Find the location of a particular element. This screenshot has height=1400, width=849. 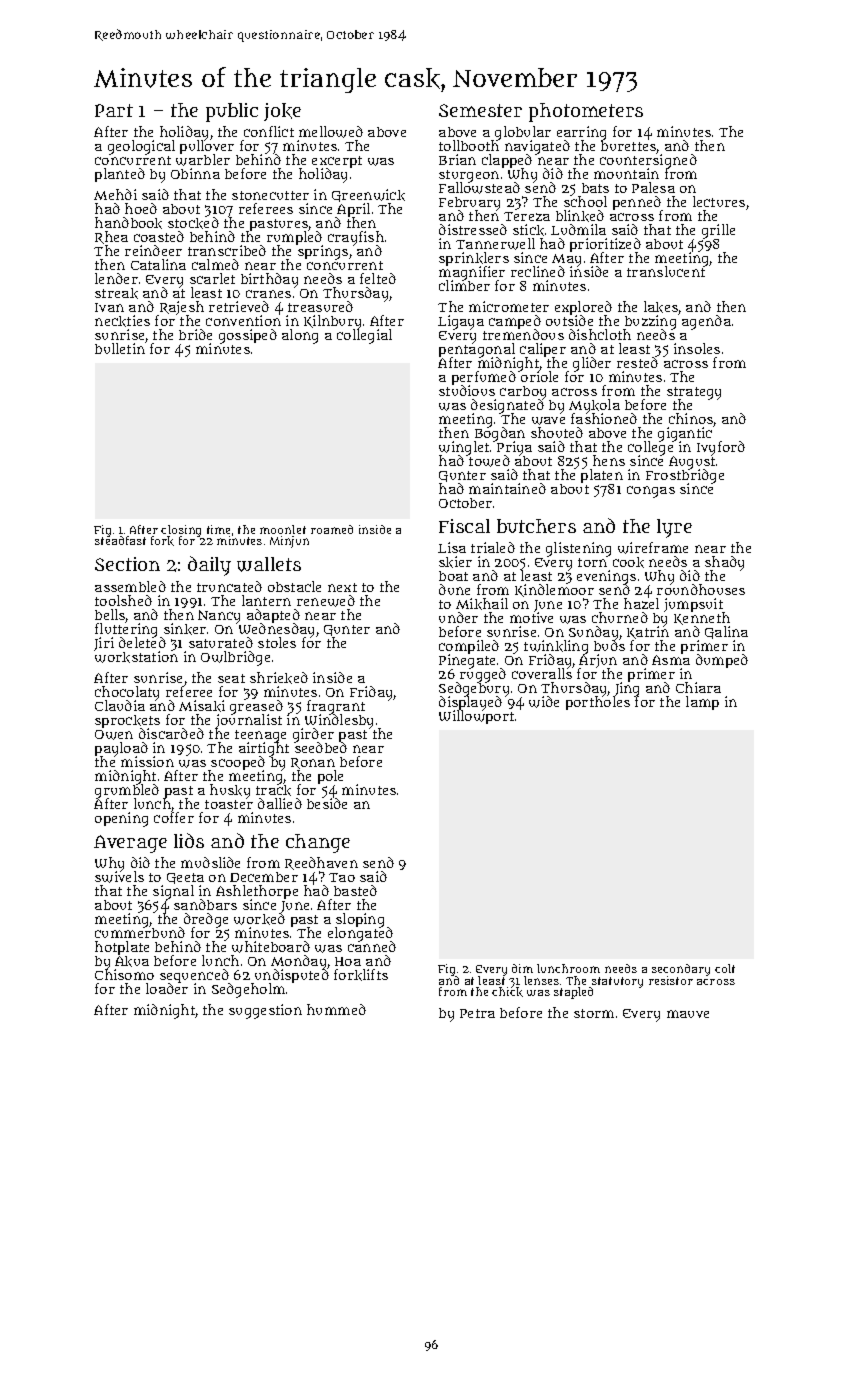

storm is located at coordinates (594, 1013).
